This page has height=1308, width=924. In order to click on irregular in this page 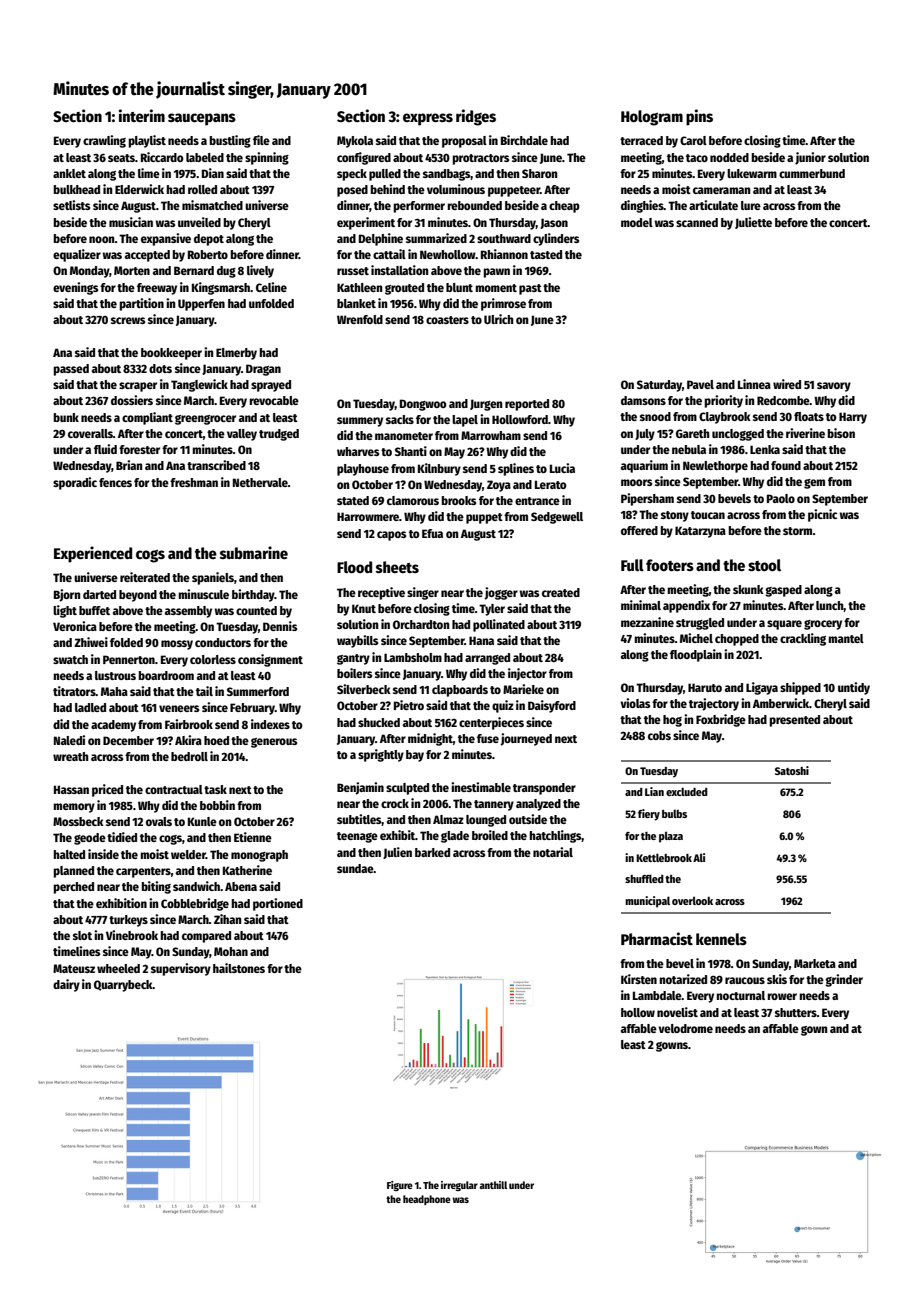, I will do `click(459, 1186)`.
